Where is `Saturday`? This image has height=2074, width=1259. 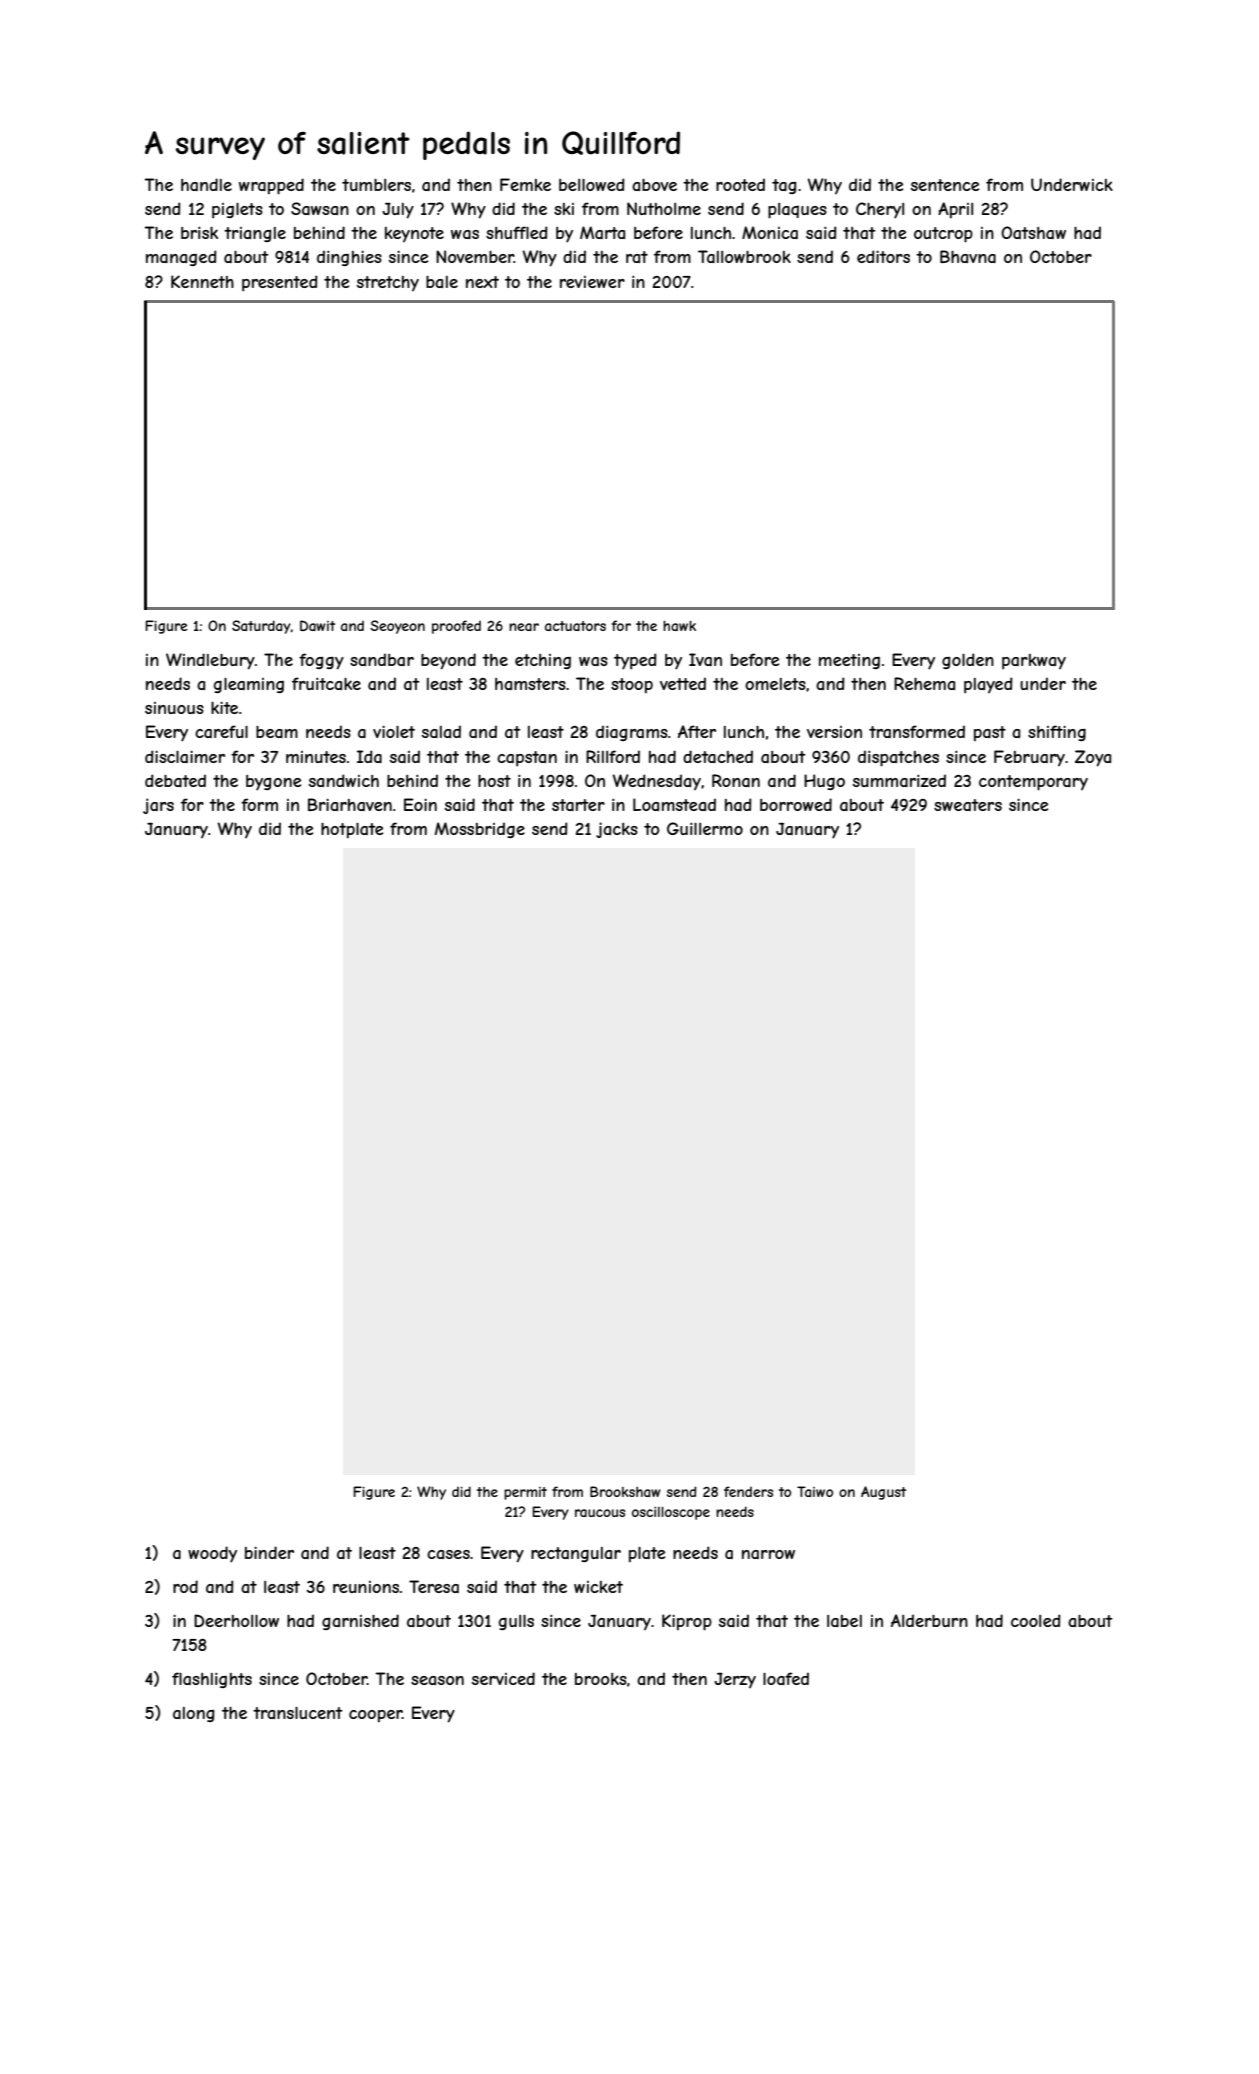
Saturday is located at coordinates (261, 627).
